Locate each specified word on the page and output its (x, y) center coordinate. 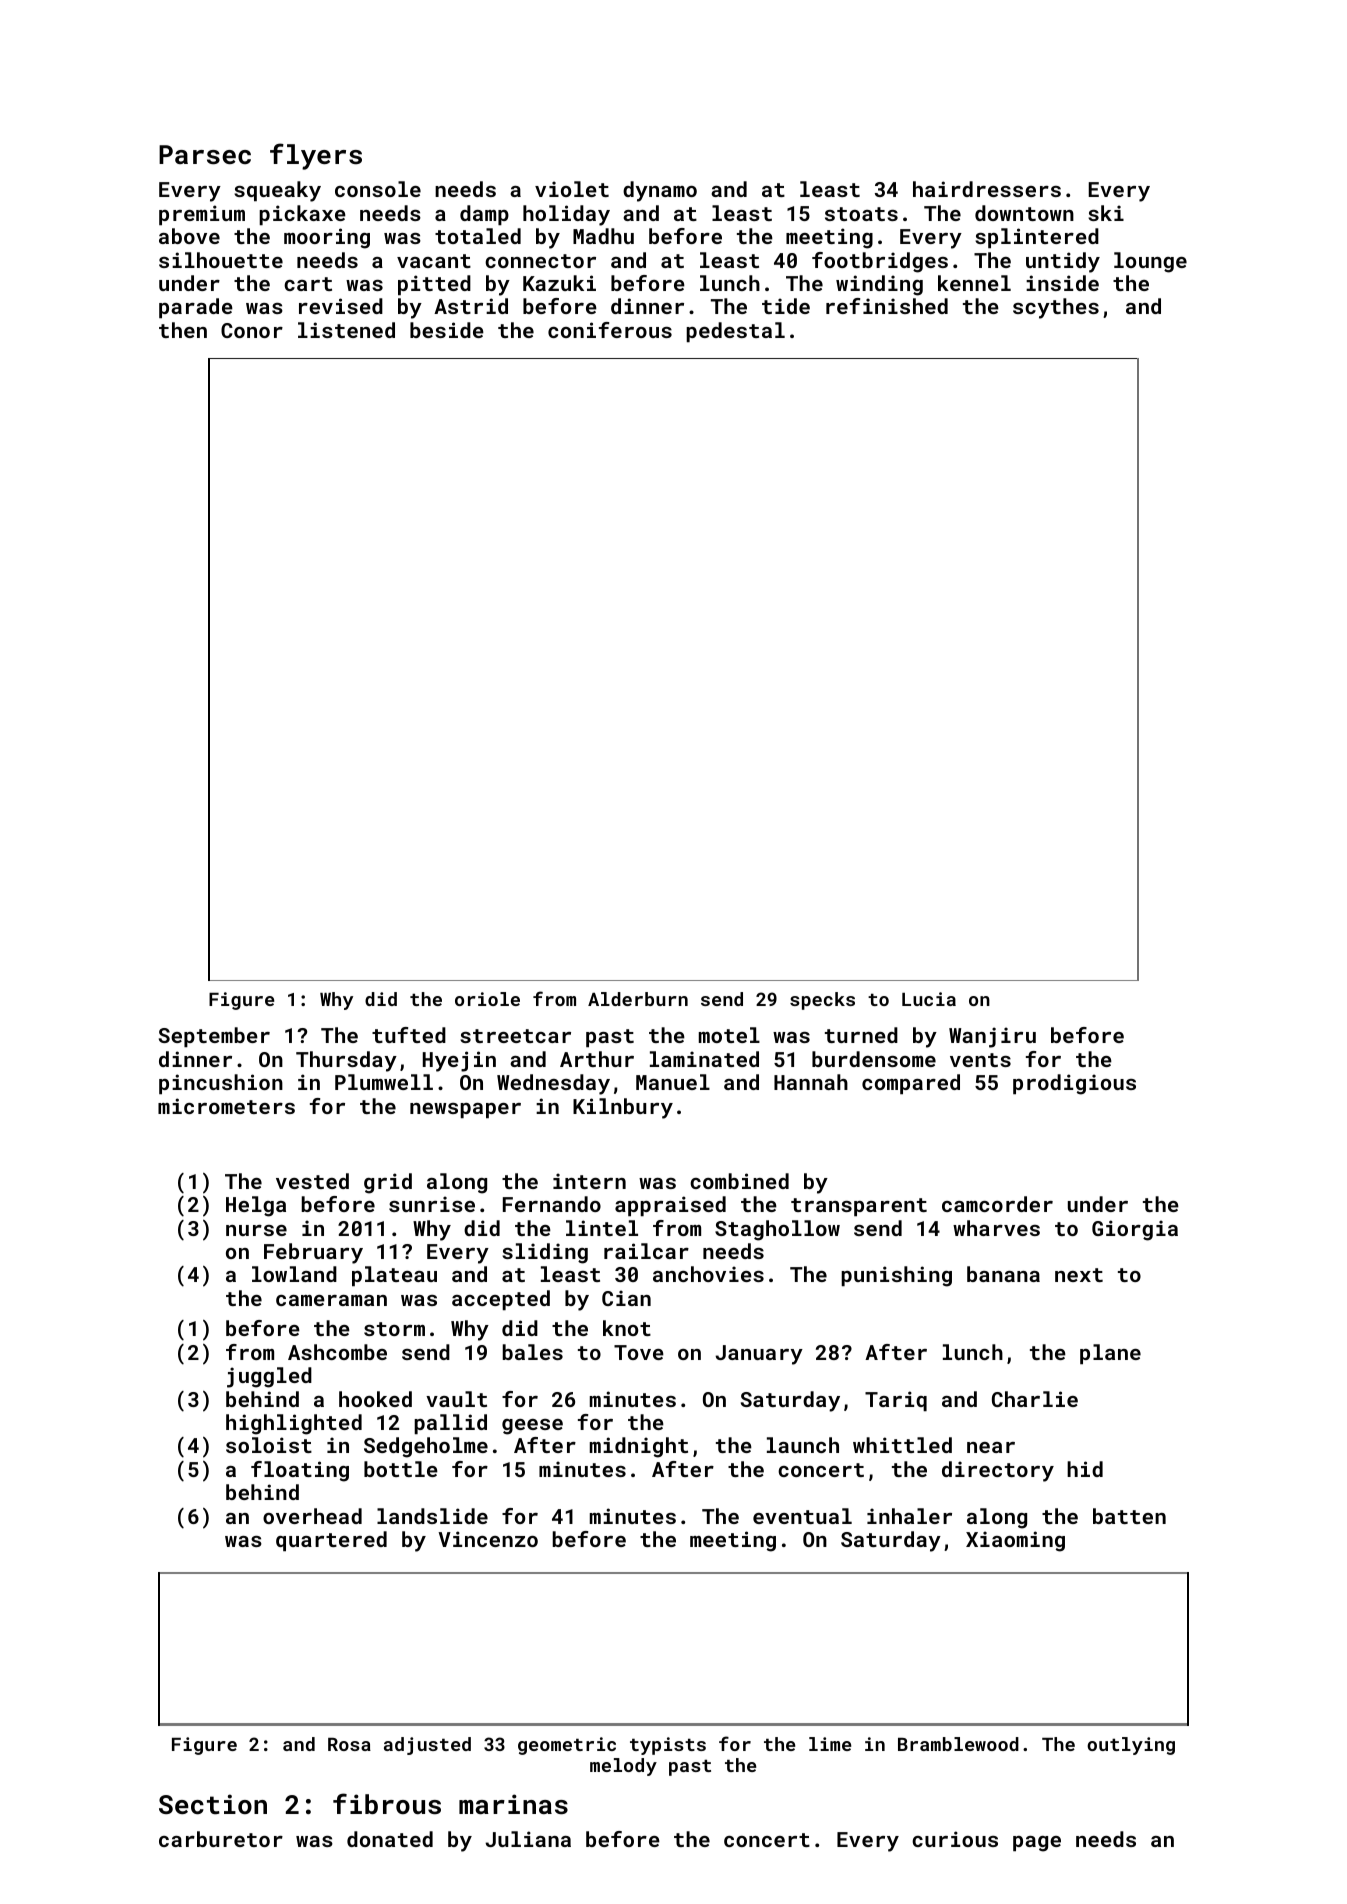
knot (627, 1328)
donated (390, 1839)
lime (830, 1744)
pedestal (735, 332)
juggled (269, 1377)
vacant (434, 261)
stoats (861, 214)
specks (822, 1001)
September (214, 1037)
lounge (1150, 262)
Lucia (929, 999)
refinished (887, 306)
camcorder (997, 1204)
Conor (252, 330)
